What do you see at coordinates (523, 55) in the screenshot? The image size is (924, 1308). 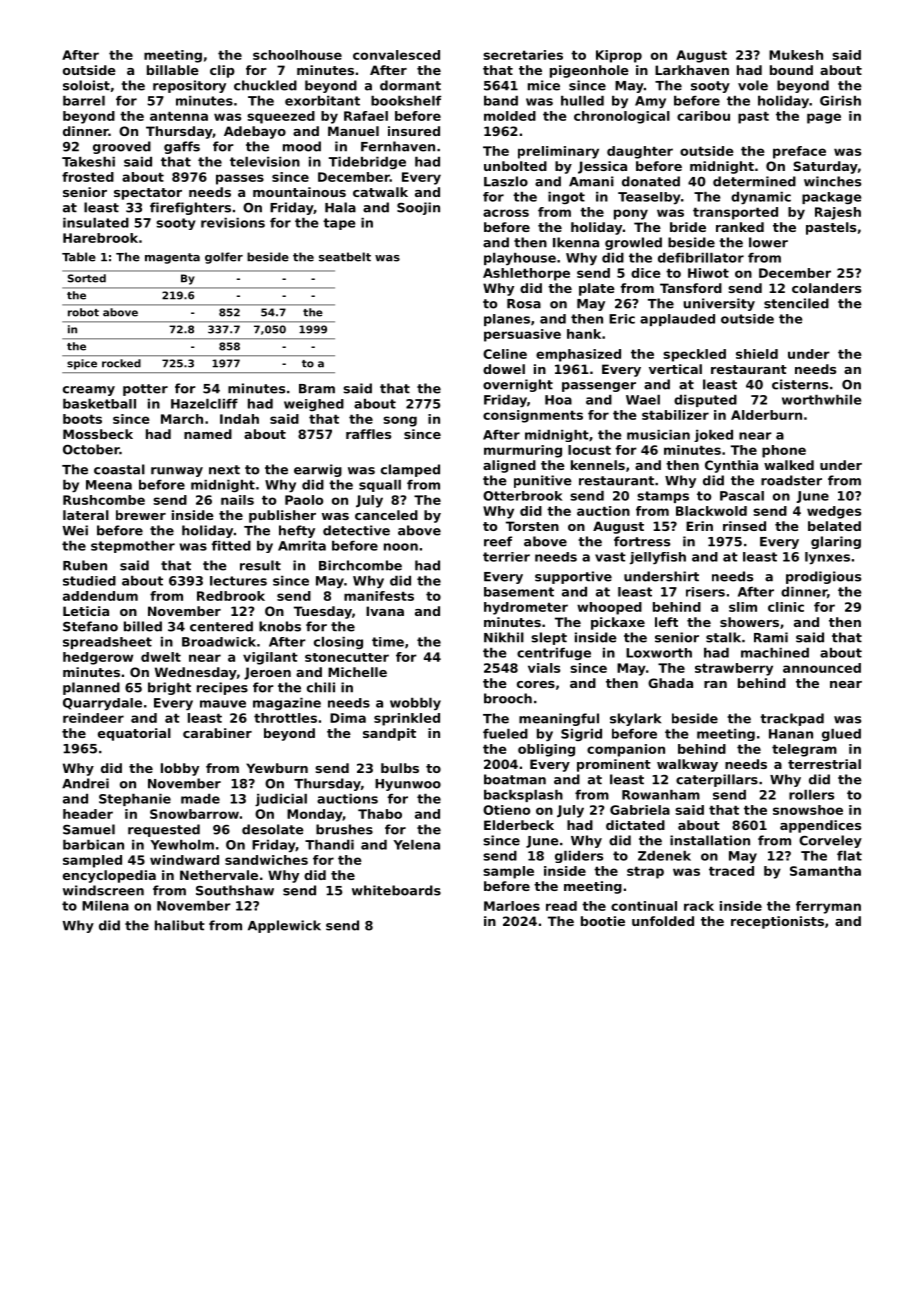 I see `secretaries` at bounding box center [523, 55].
